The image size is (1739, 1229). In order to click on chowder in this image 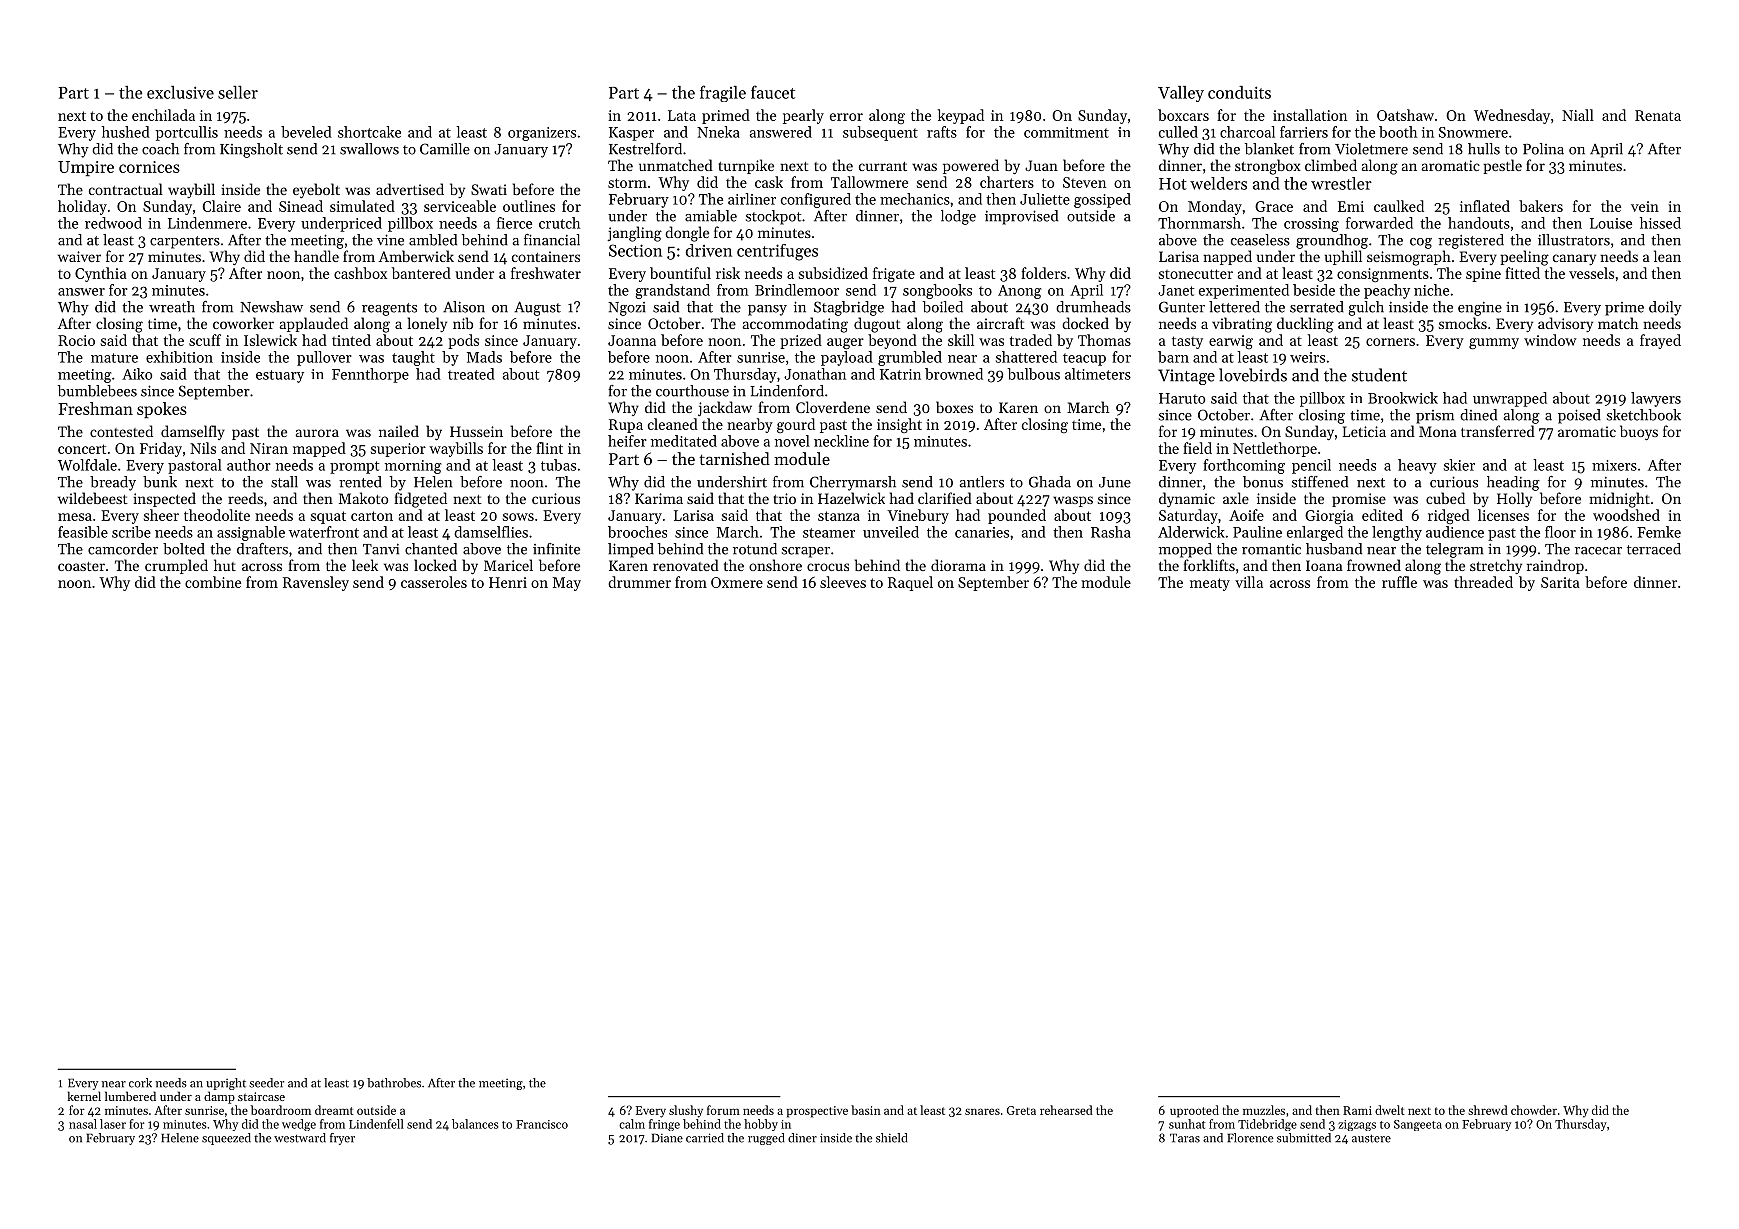, I will do `click(1534, 1110)`.
